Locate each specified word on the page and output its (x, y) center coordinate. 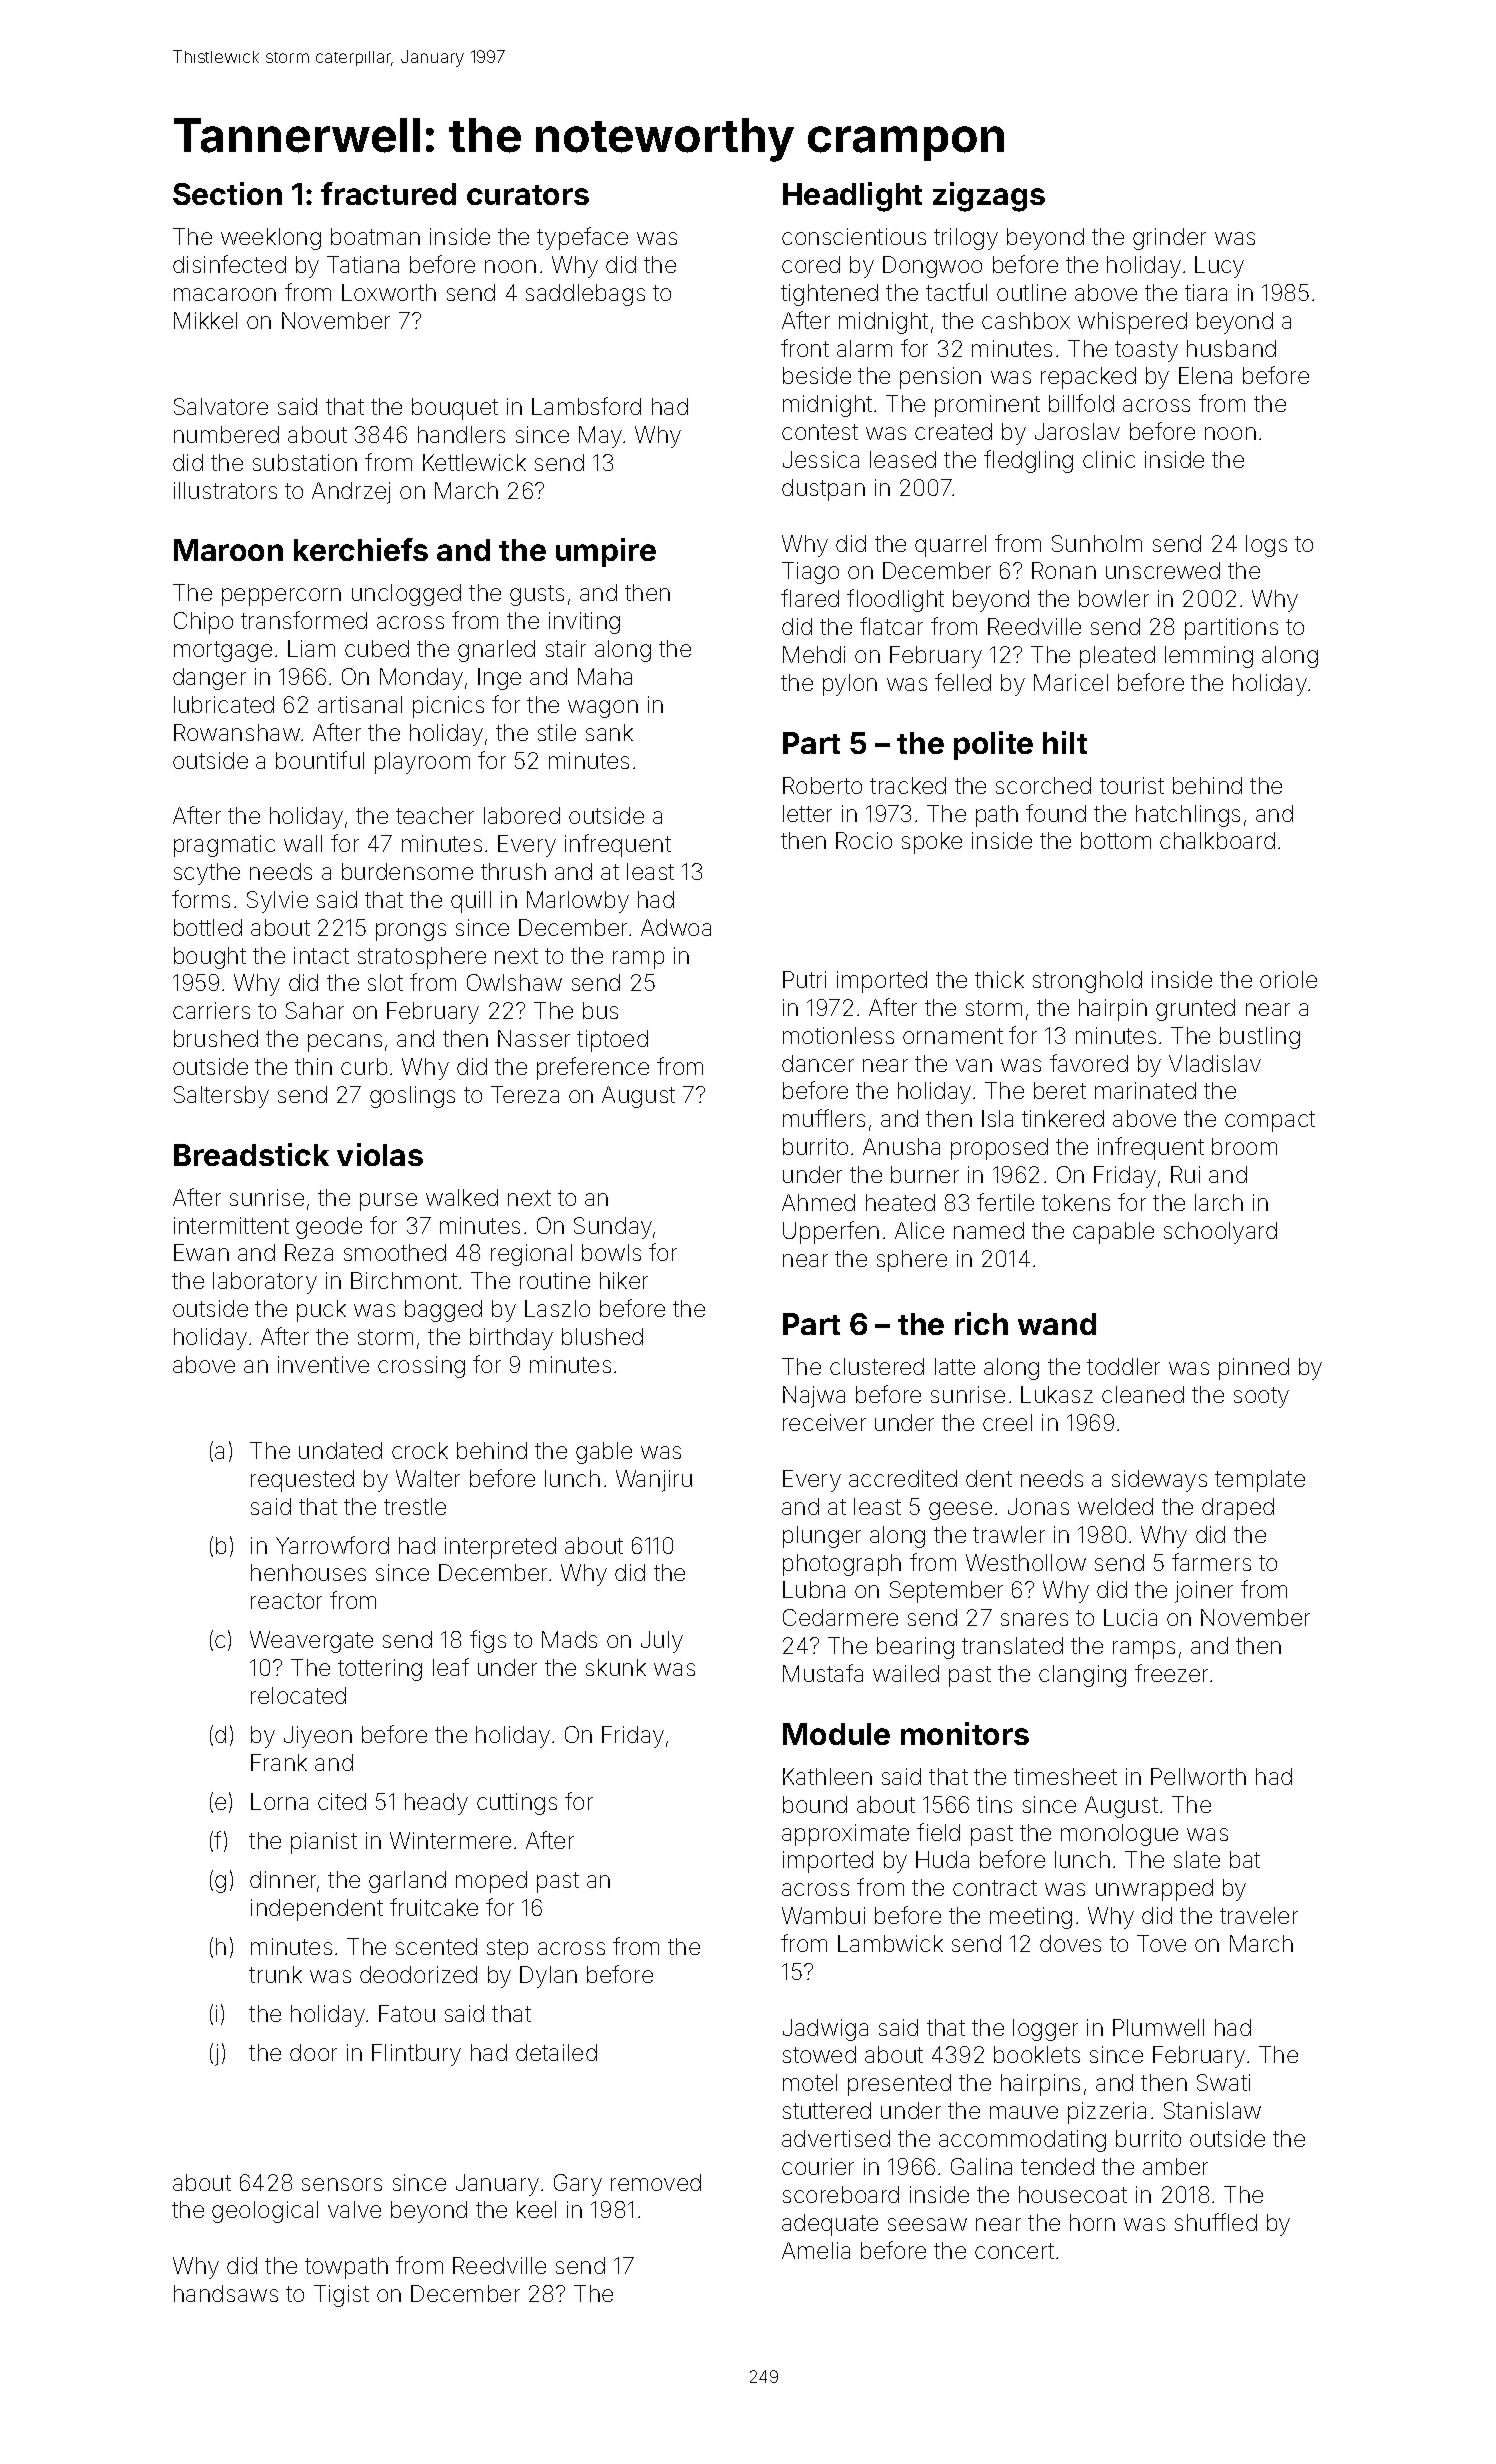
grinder (1169, 239)
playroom (422, 763)
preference (593, 1068)
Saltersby (221, 1097)
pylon (850, 685)
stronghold (1087, 982)
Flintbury (416, 2055)
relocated (298, 1695)
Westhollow (1026, 1562)
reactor (286, 1601)
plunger (822, 1537)
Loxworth (389, 292)
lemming (1209, 657)
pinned (1254, 1369)
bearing (915, 1648)
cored (811, 264)
